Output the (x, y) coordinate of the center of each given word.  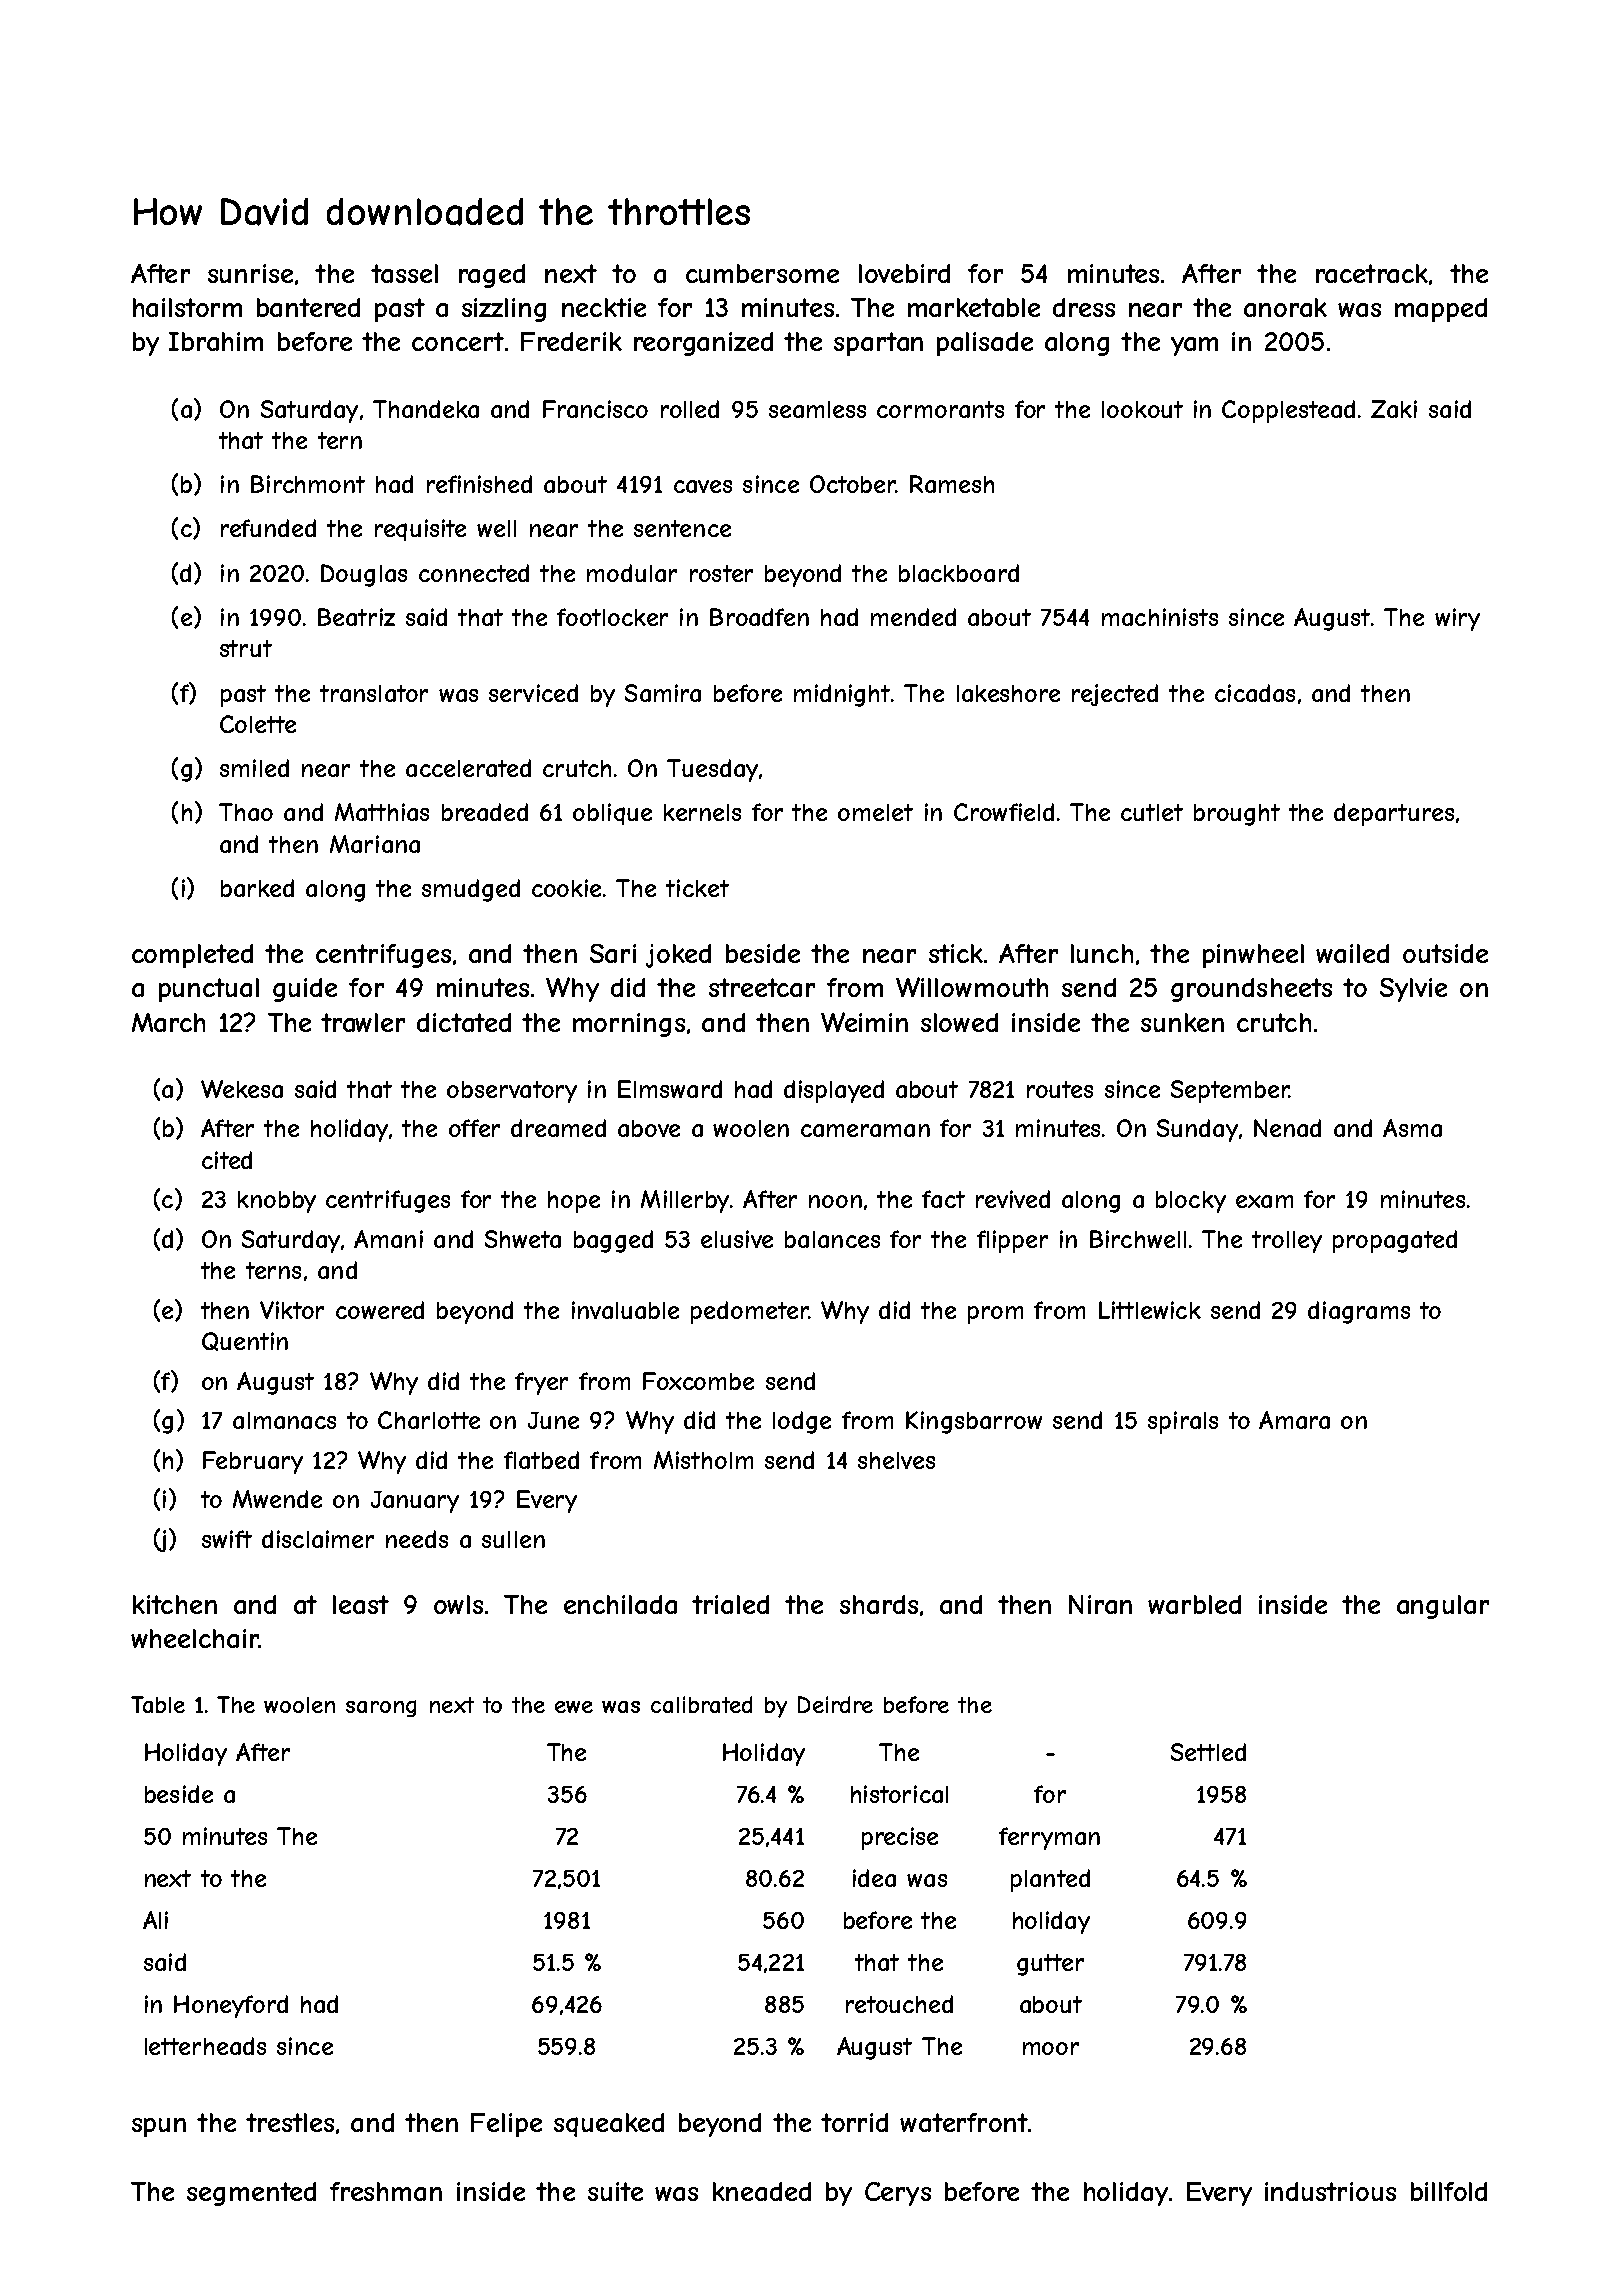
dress (1084, 307)
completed (192, 956)
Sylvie (1413, 990)
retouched (899, 2004)
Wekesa (242, 1089)
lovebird (904, 273)
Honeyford (231, 2006)
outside (1445, 953)
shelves (896, 1460)
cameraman (865, 1130)
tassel (404, 273)
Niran (1100, 1604)
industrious (1330, 2191)
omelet (875, 812)
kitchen (175, 1604)
